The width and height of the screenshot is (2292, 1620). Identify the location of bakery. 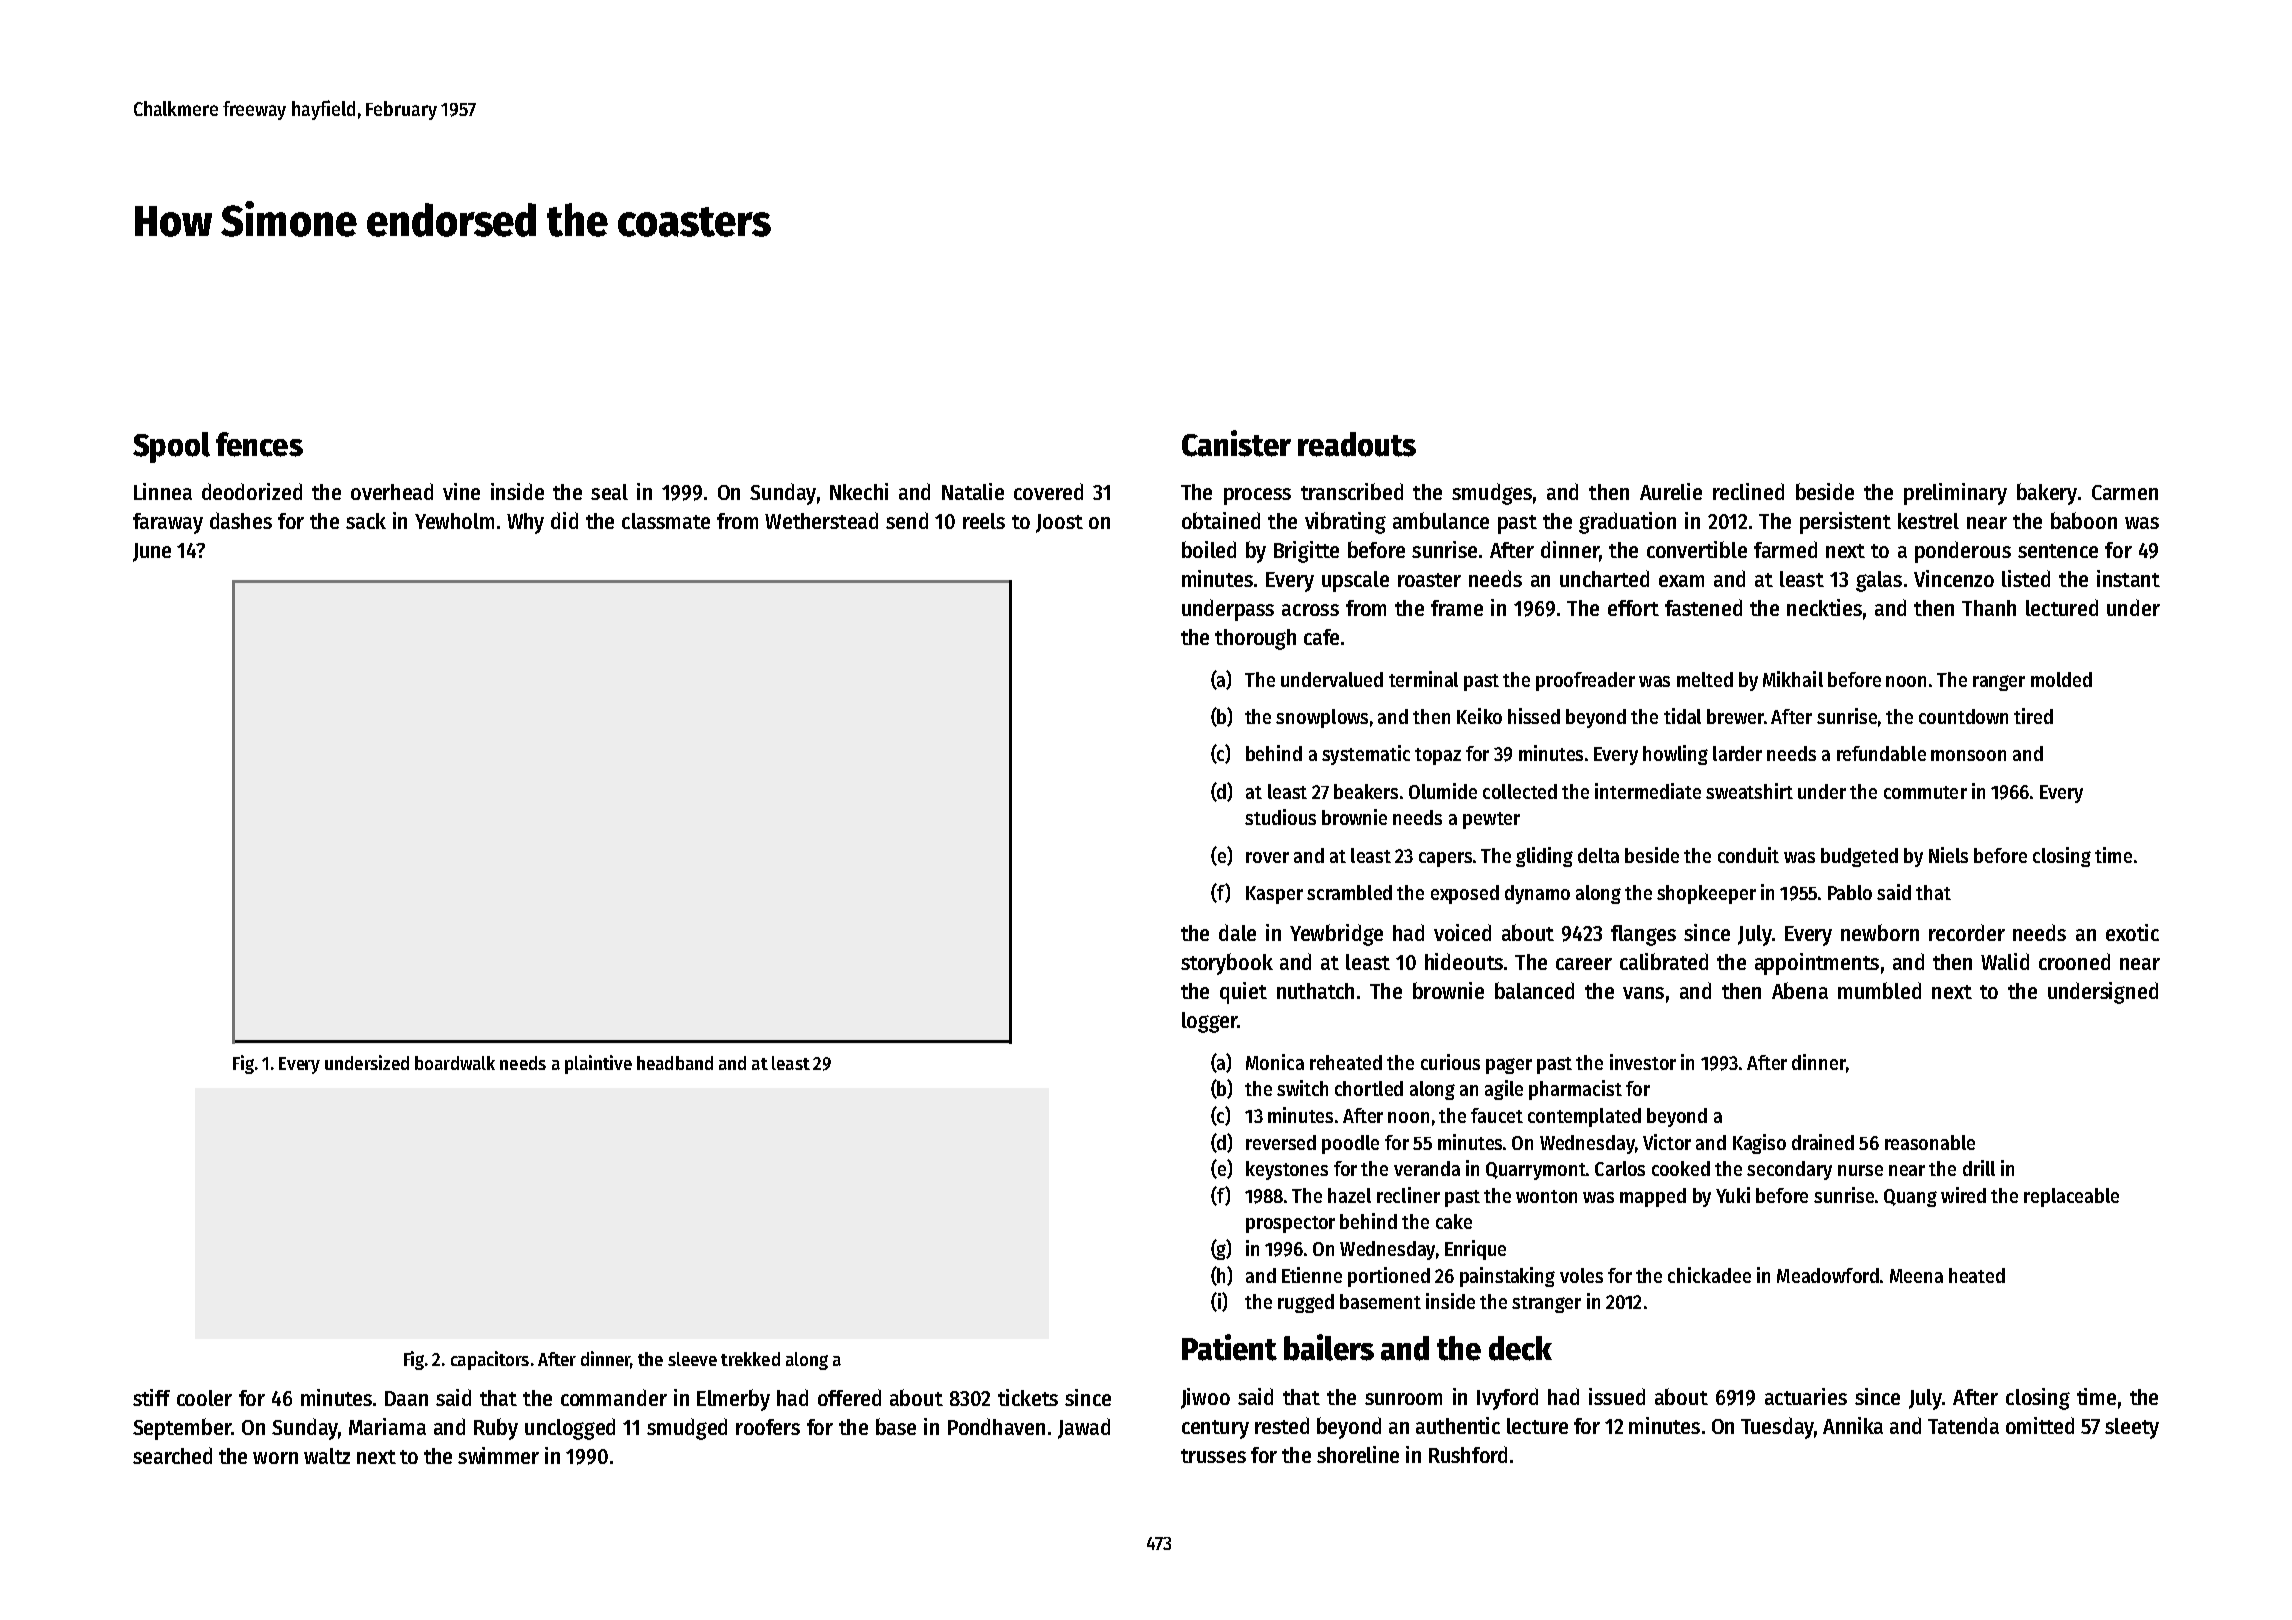
(2047, 494).
